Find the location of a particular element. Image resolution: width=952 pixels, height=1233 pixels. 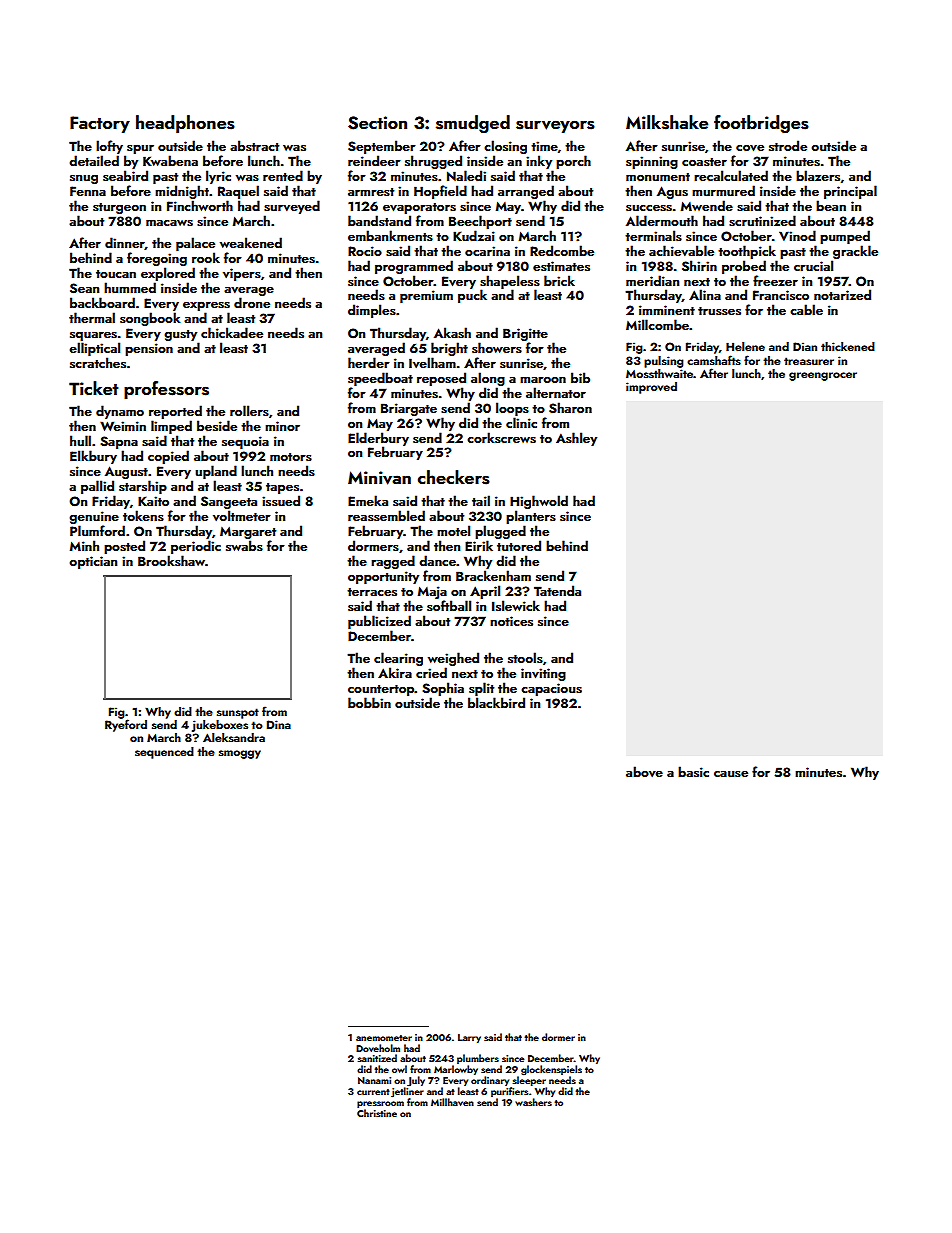

Marlowby is located at coordinates (456, 1070).
